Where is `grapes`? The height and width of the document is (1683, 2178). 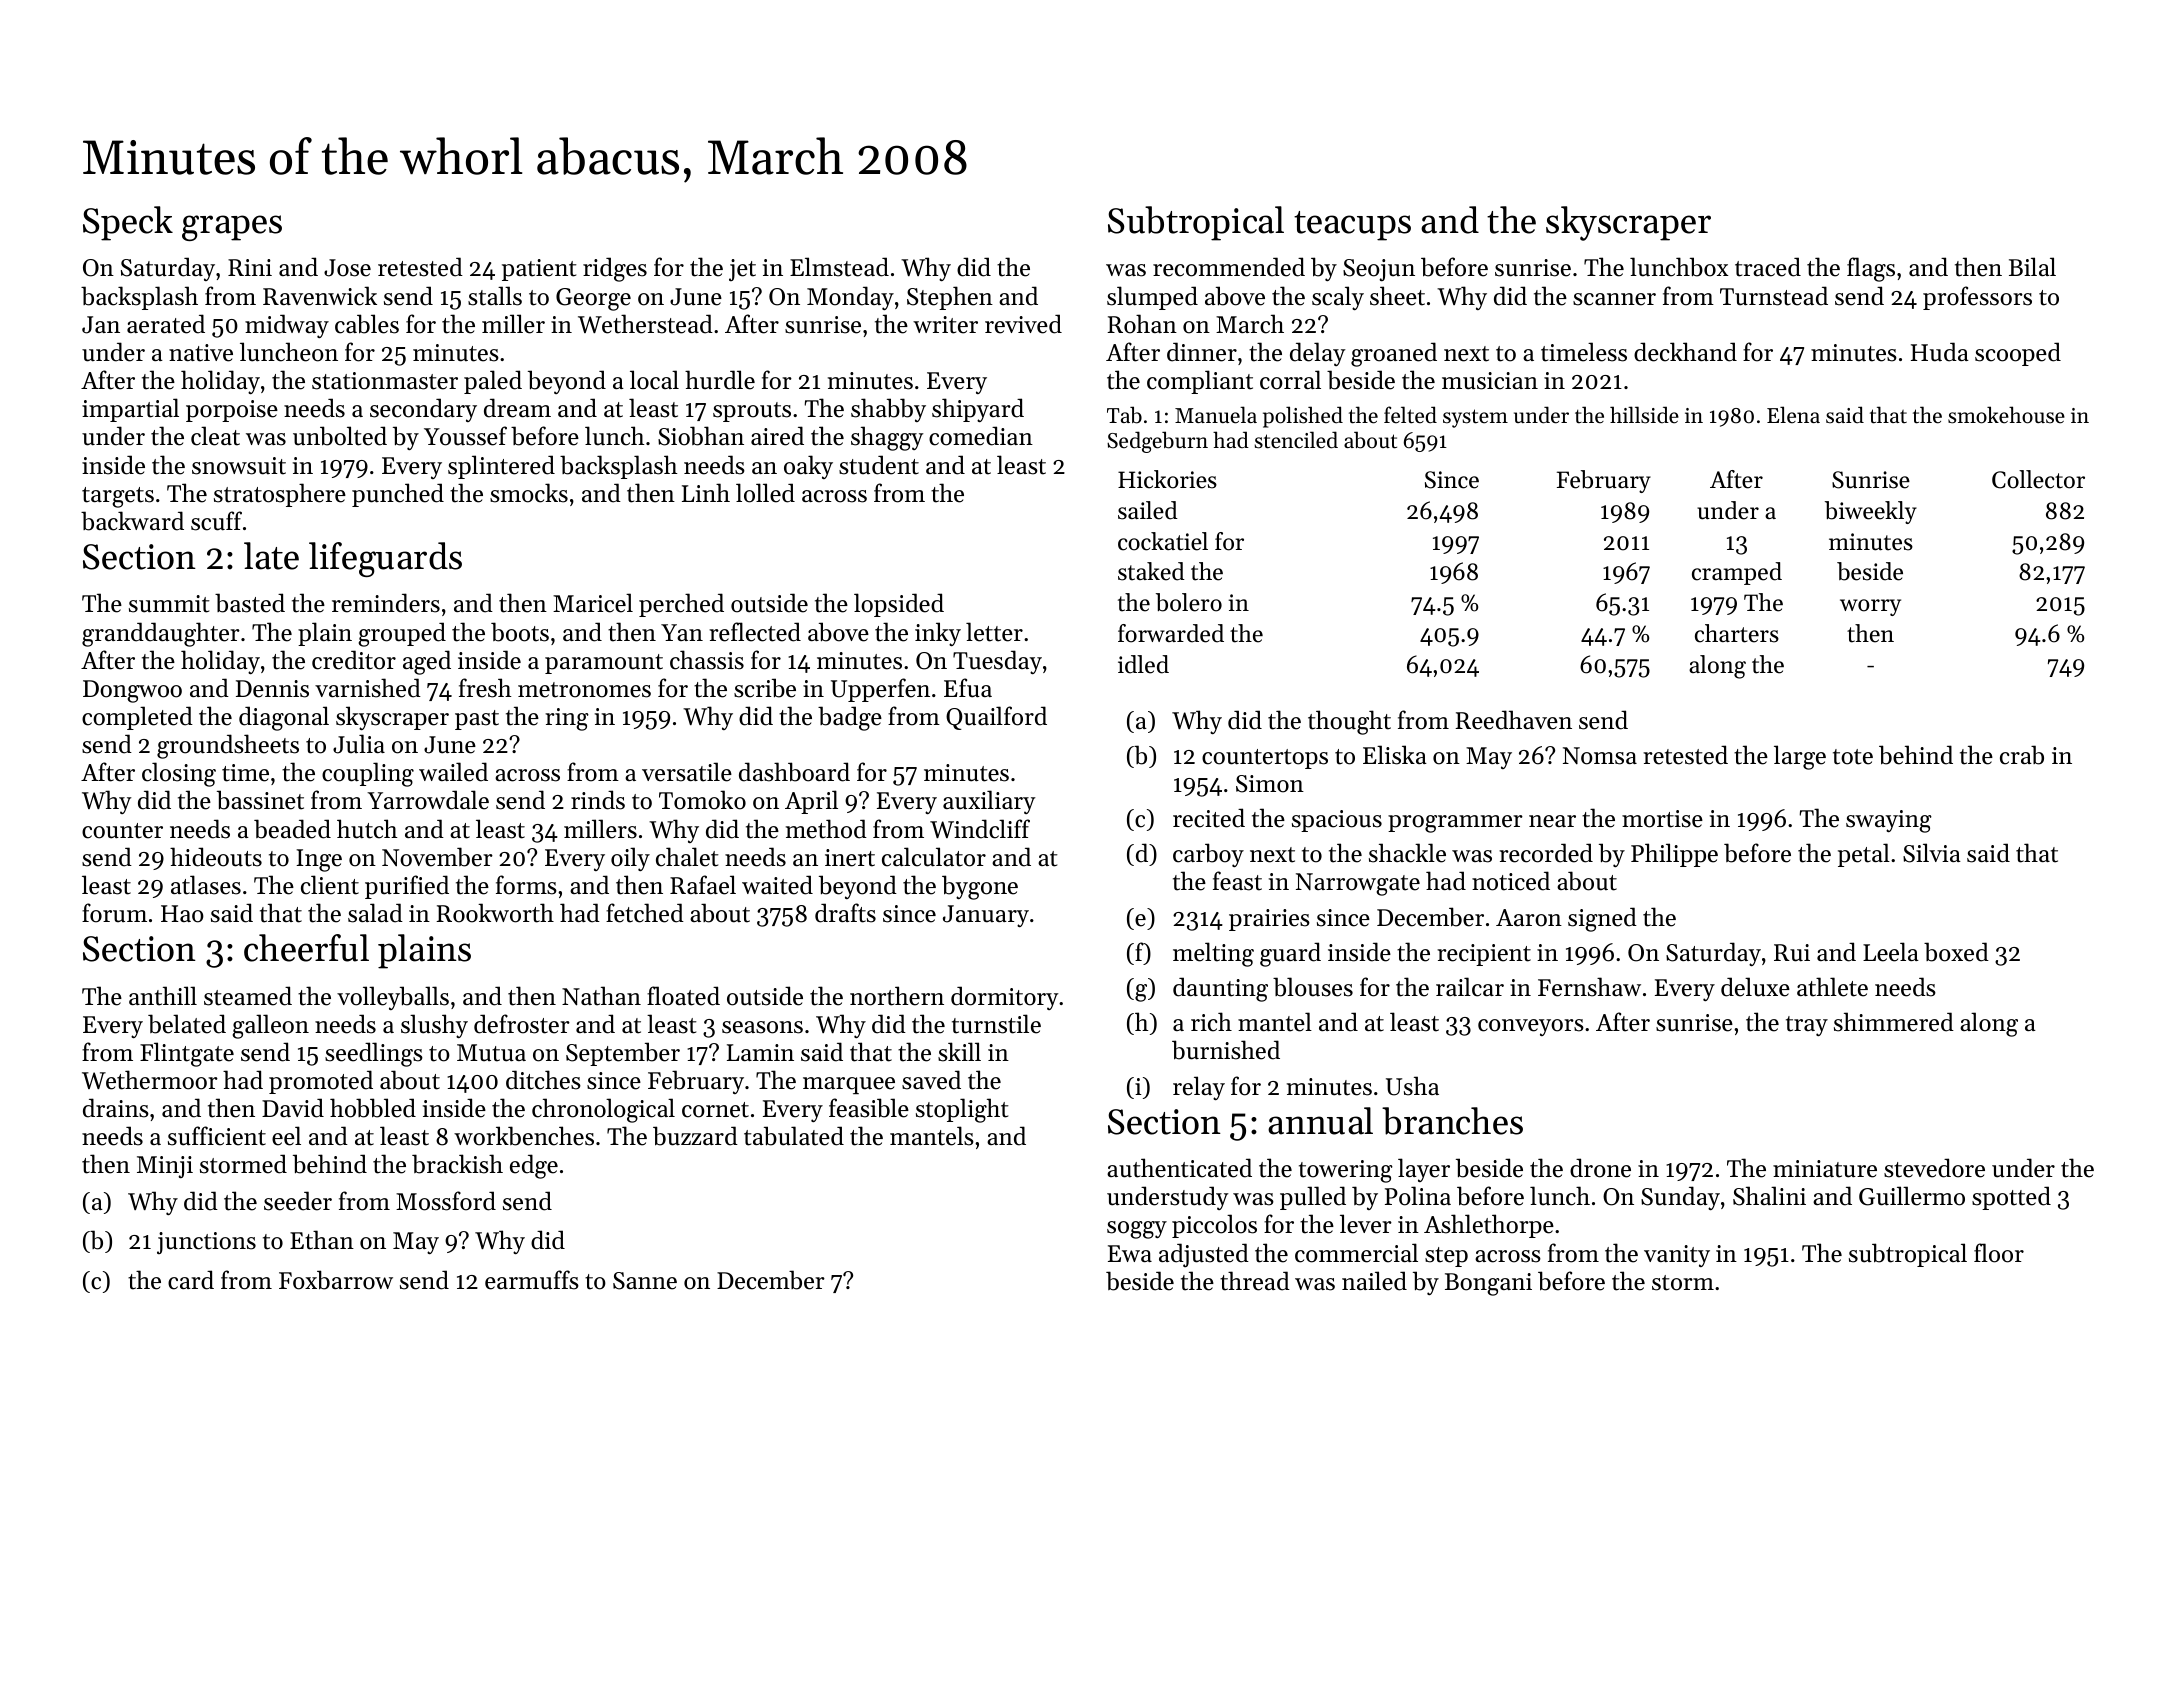 grapes is located at coordinates (232, 228).
